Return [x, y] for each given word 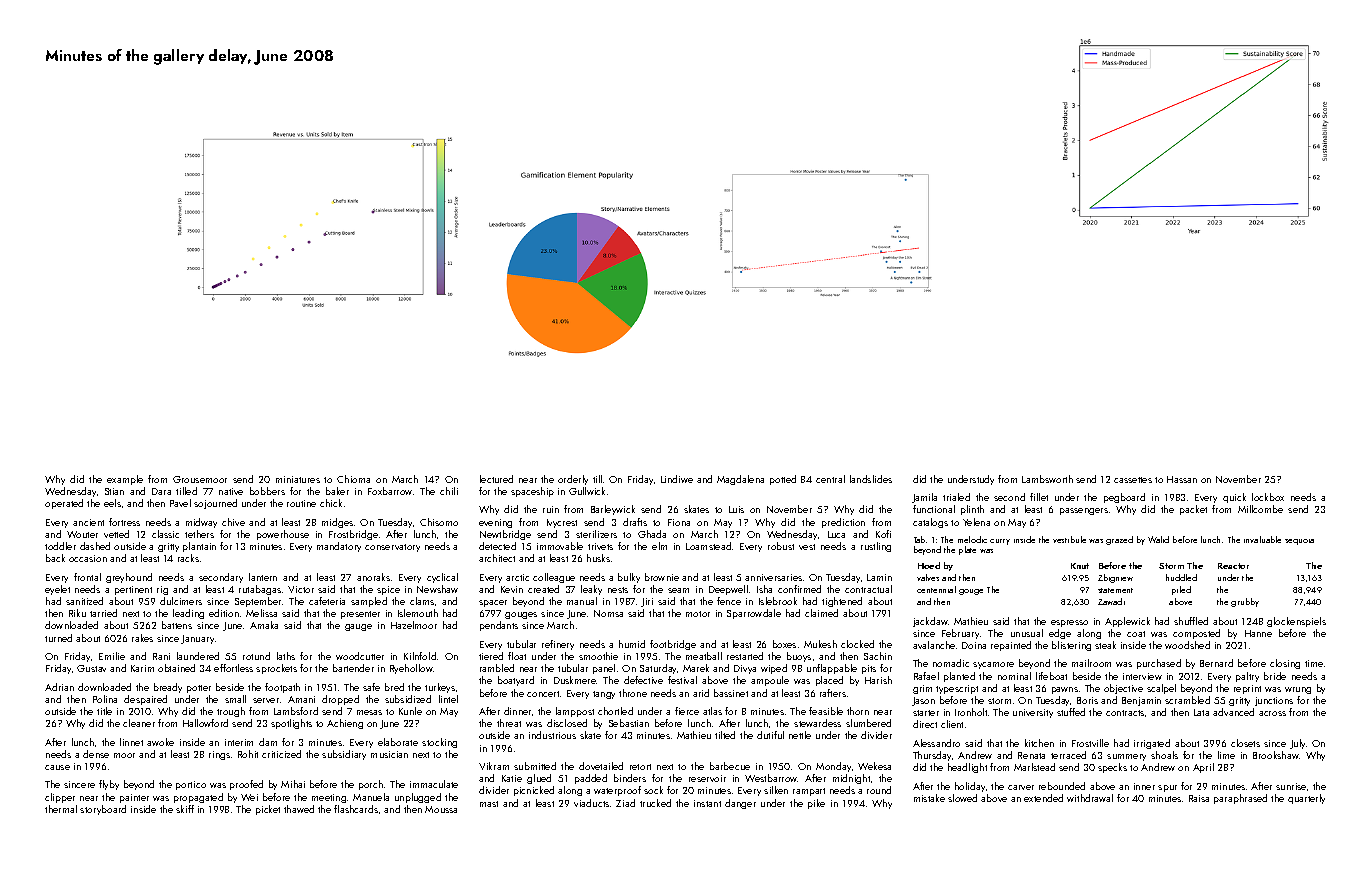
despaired [145, 700]
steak [1105, 645]
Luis [736, 509]
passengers [1084, 511]
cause [57, 767]
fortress [124, 522]
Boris [1087, 700]
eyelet [57, 590]
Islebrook [778, 601]
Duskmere [575, 680]
